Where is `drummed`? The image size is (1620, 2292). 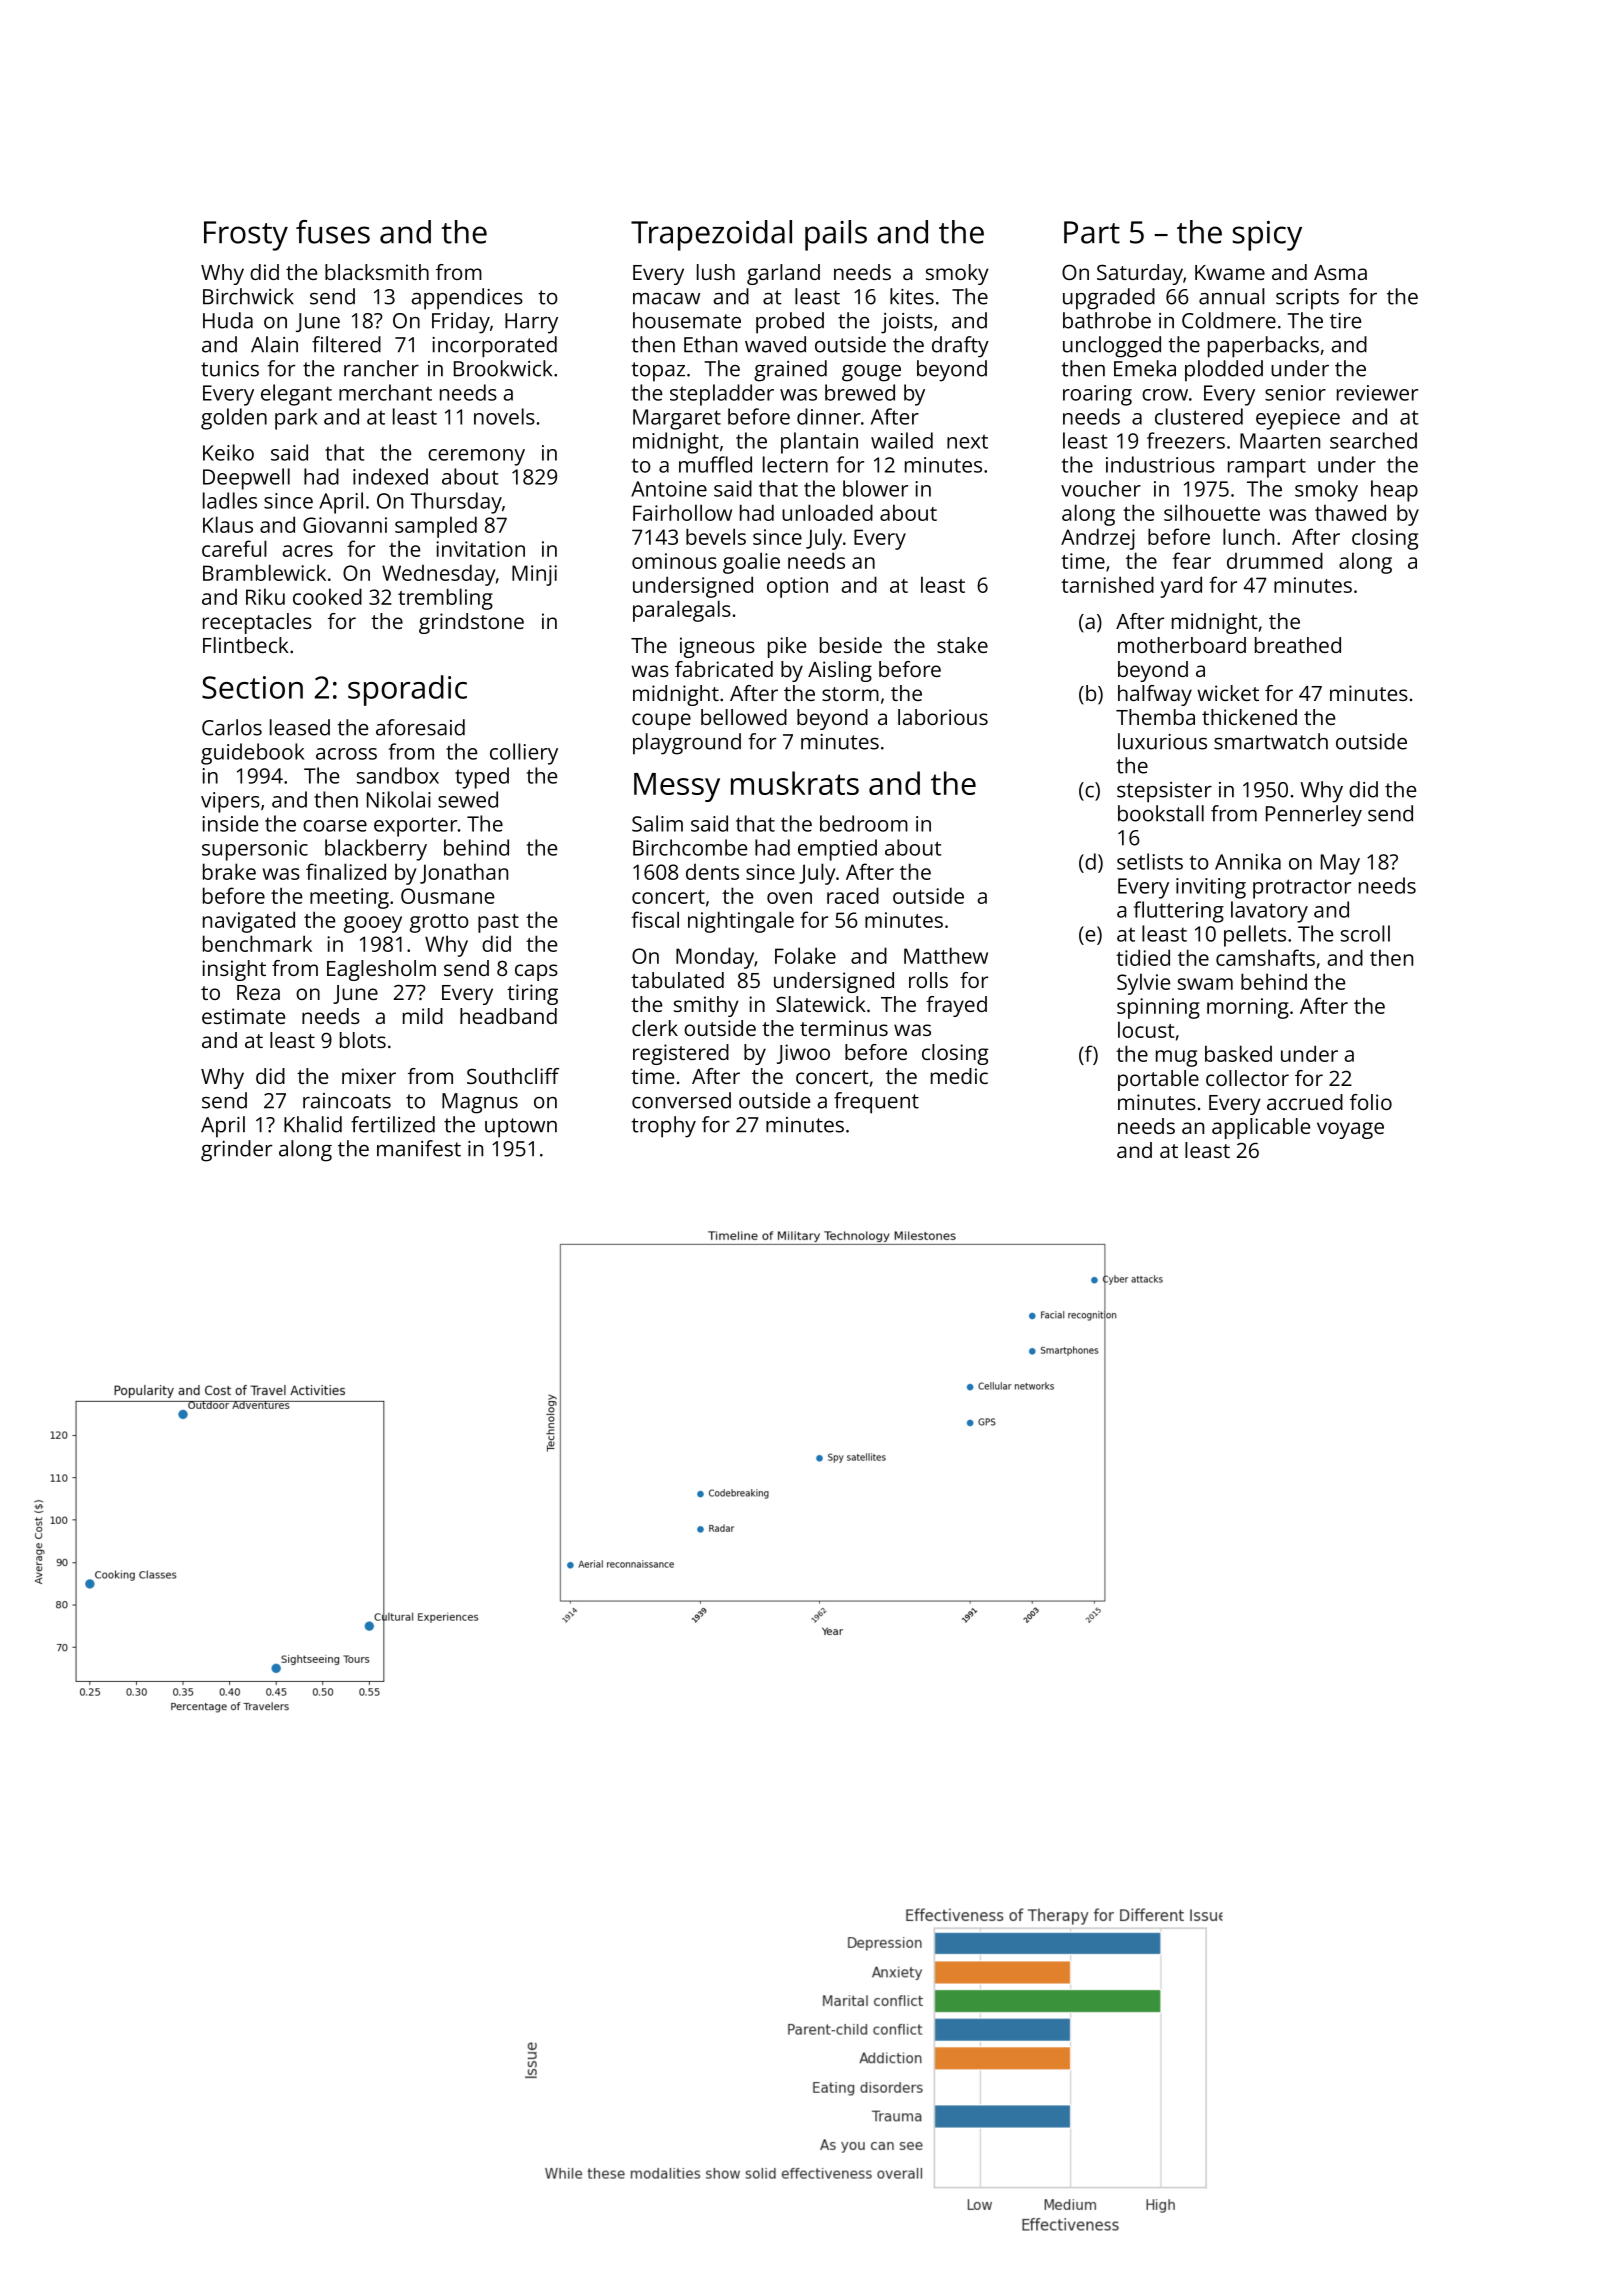 drummed is located at coordinates (1275, 560).
